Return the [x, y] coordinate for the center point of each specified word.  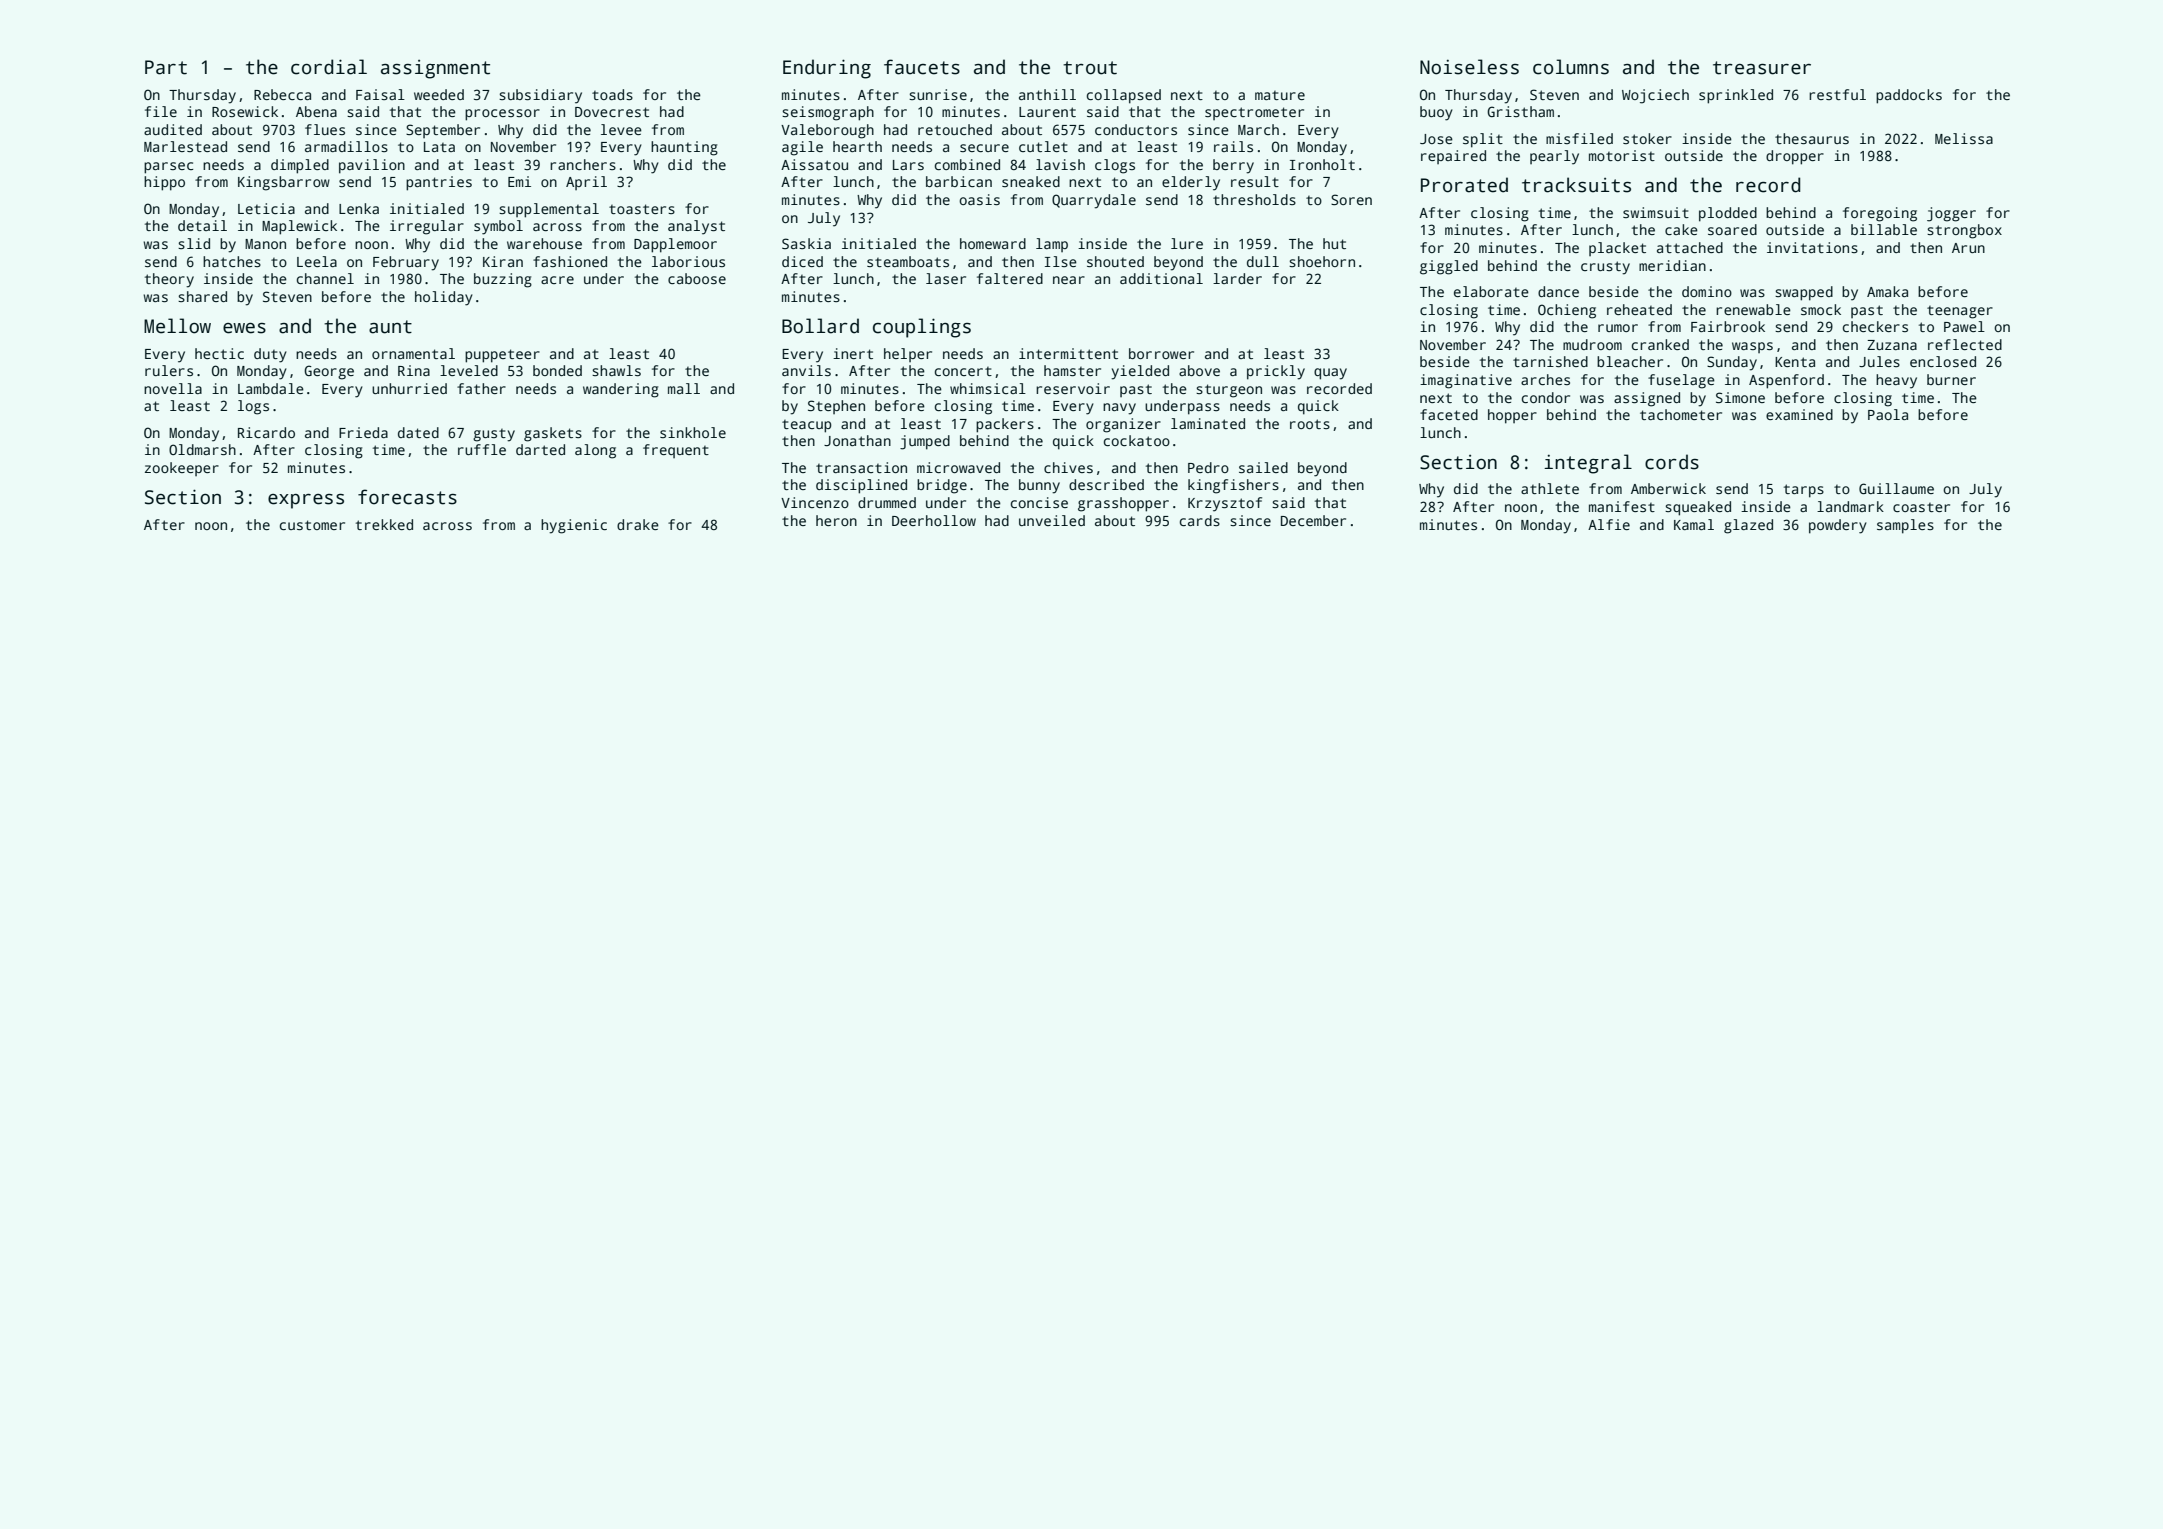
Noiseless [1469, 67]
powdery [1838, 526]
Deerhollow [934, 520]
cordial [329, 67]
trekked [384, 524]
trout [1090, 68]
